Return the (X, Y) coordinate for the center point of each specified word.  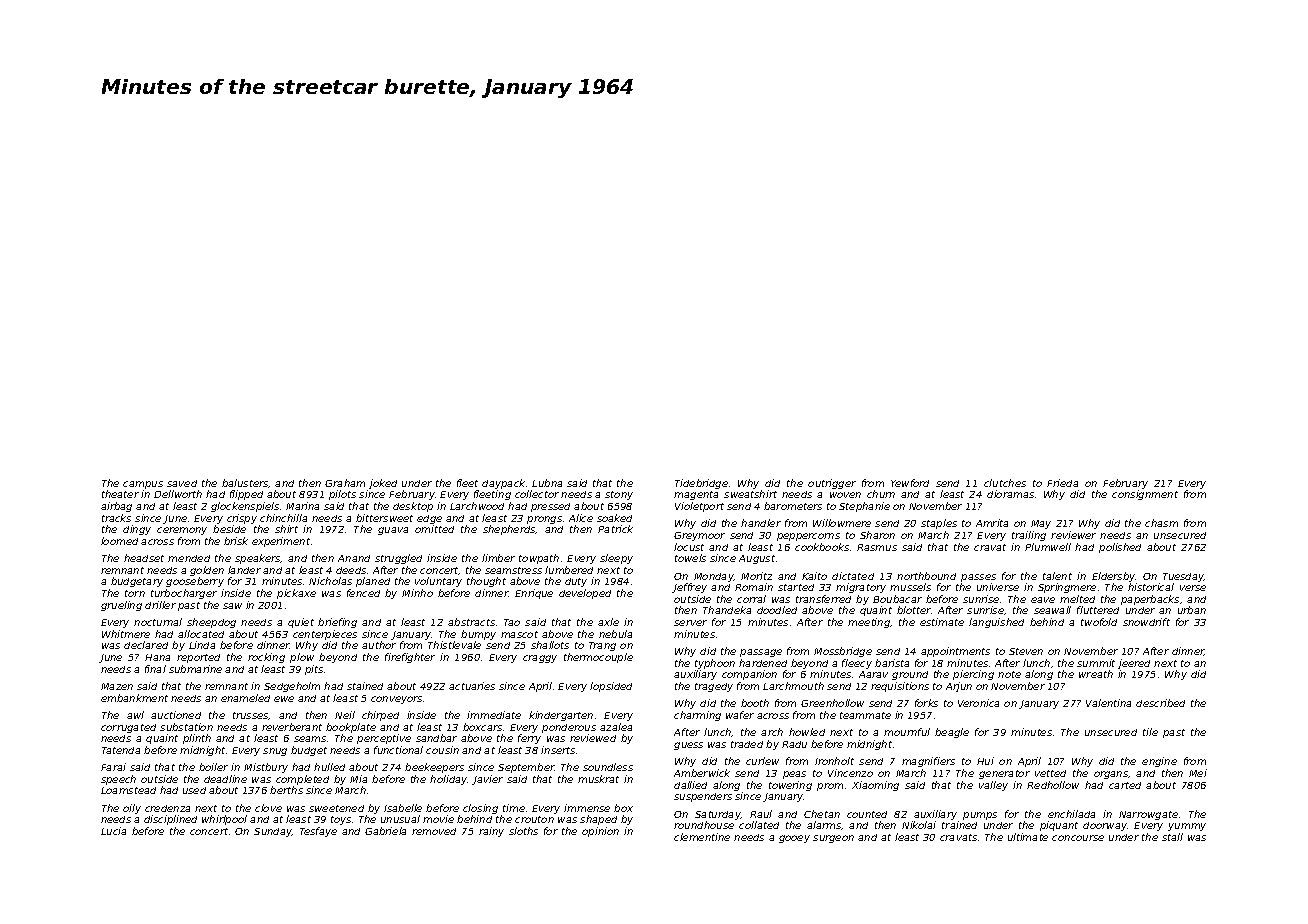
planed (373, 582)
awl (135, 715)
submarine (195, 669)
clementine (702, 837)
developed (585, 594)
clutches (1005, 483)
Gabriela (385, 831)
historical (1151, 587)
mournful (907, 732)
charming (697, 716)
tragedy (714, 687)
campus (143, 485)
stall (1172, 837)
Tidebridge (701, 484)
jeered (1134, 664)
